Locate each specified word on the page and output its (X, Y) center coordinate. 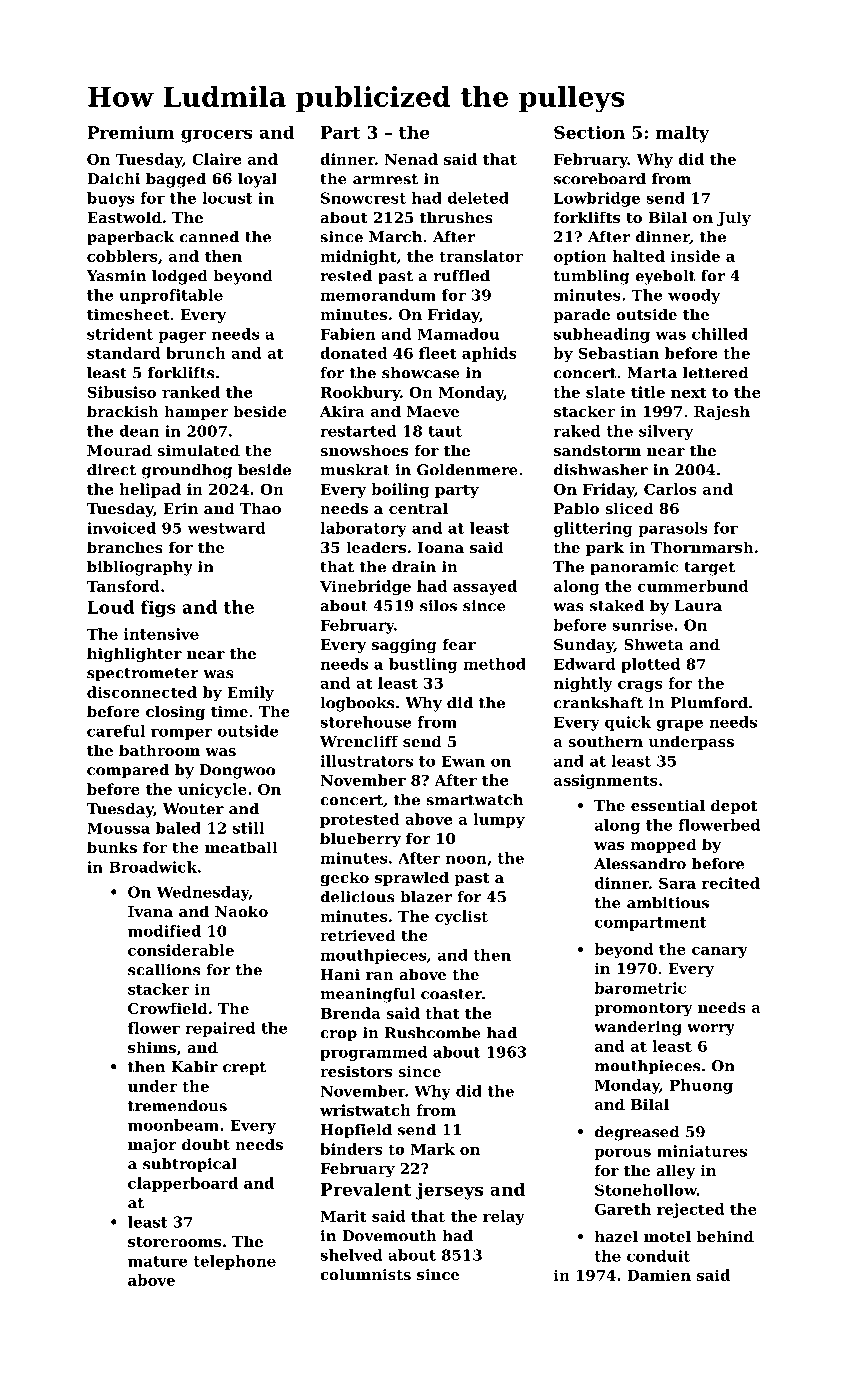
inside (695, 256)
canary (720, 952)
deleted (478, 198)
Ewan (463, 761)
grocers (217, 136)
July (734, 219)
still (248, 828)
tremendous (177, 1106)
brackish (123, 411)
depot (734, 806)
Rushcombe (433, 1033)
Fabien (348, 334)
